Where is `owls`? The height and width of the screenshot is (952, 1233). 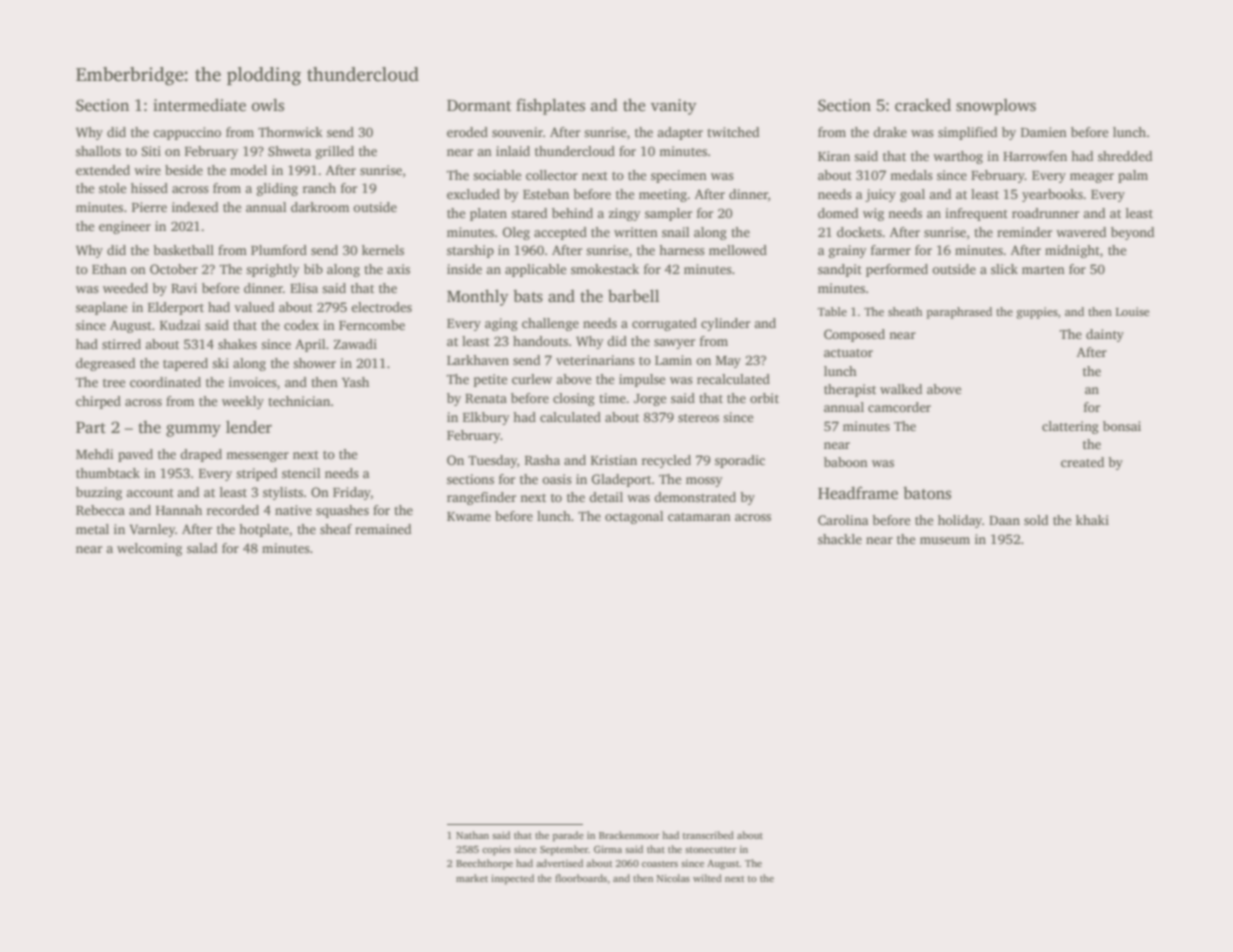
owls is located at coordinates (268, 105).
